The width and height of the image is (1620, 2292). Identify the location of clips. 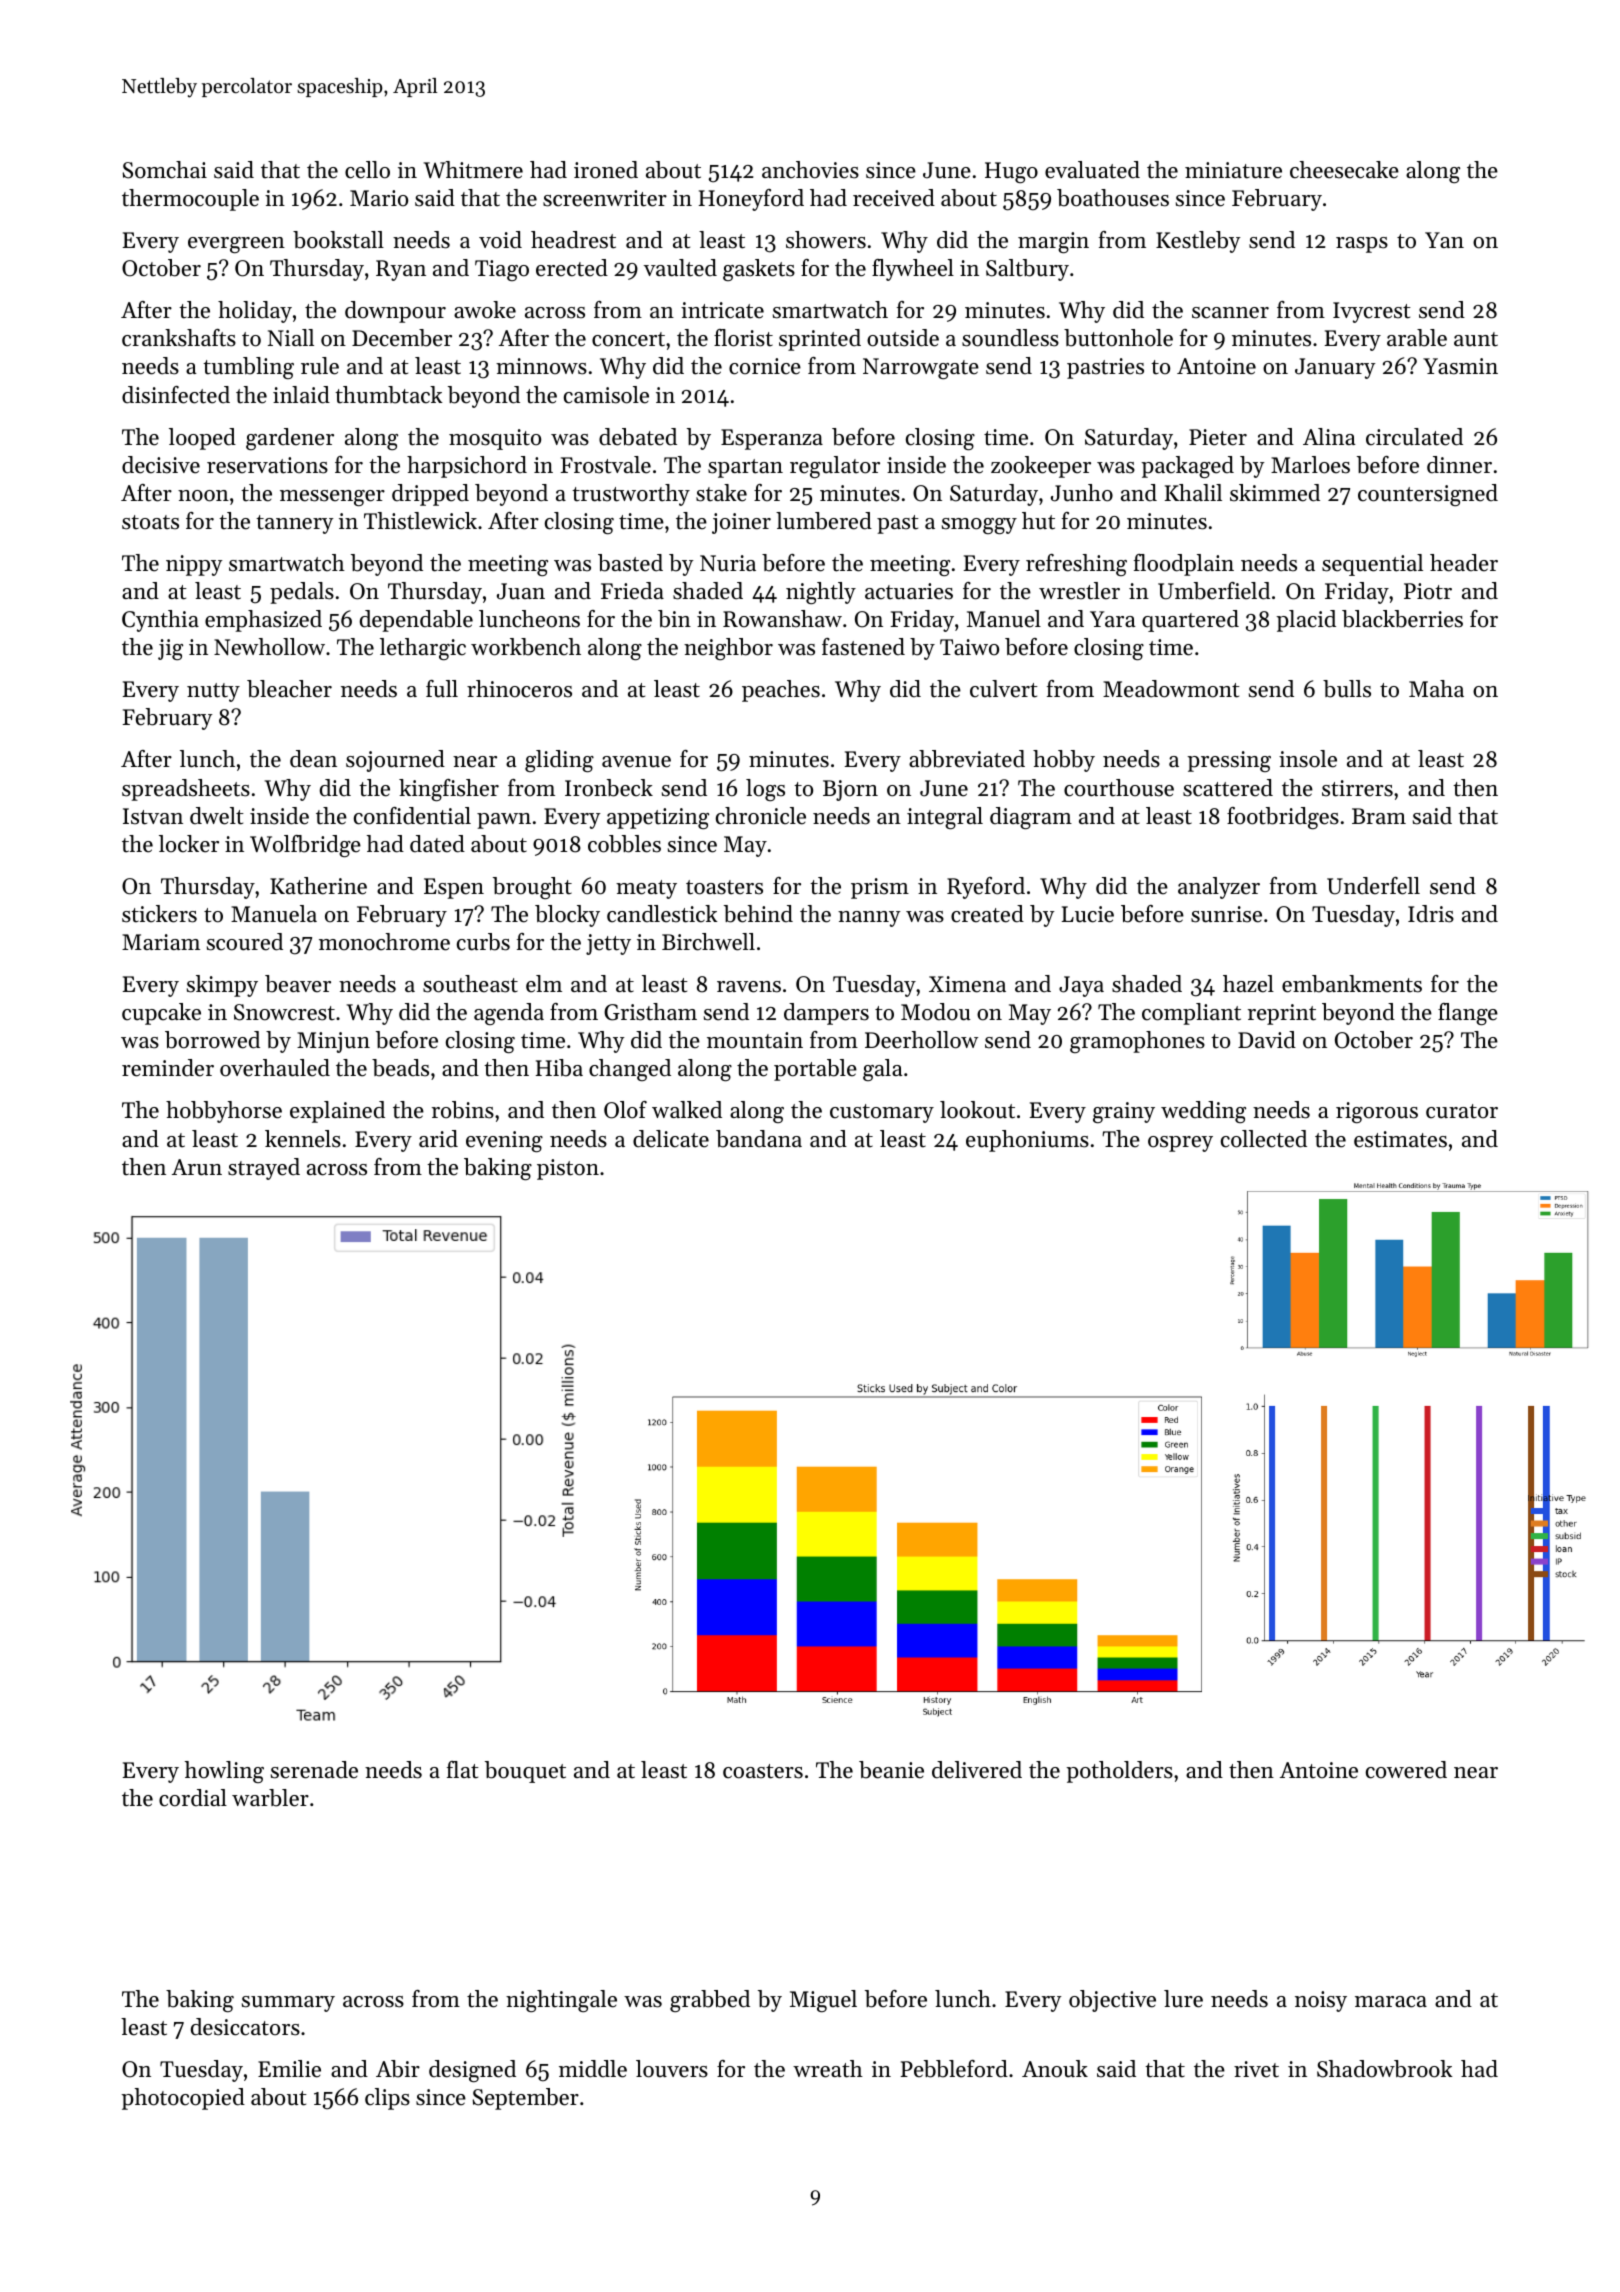
(387, 2099).
